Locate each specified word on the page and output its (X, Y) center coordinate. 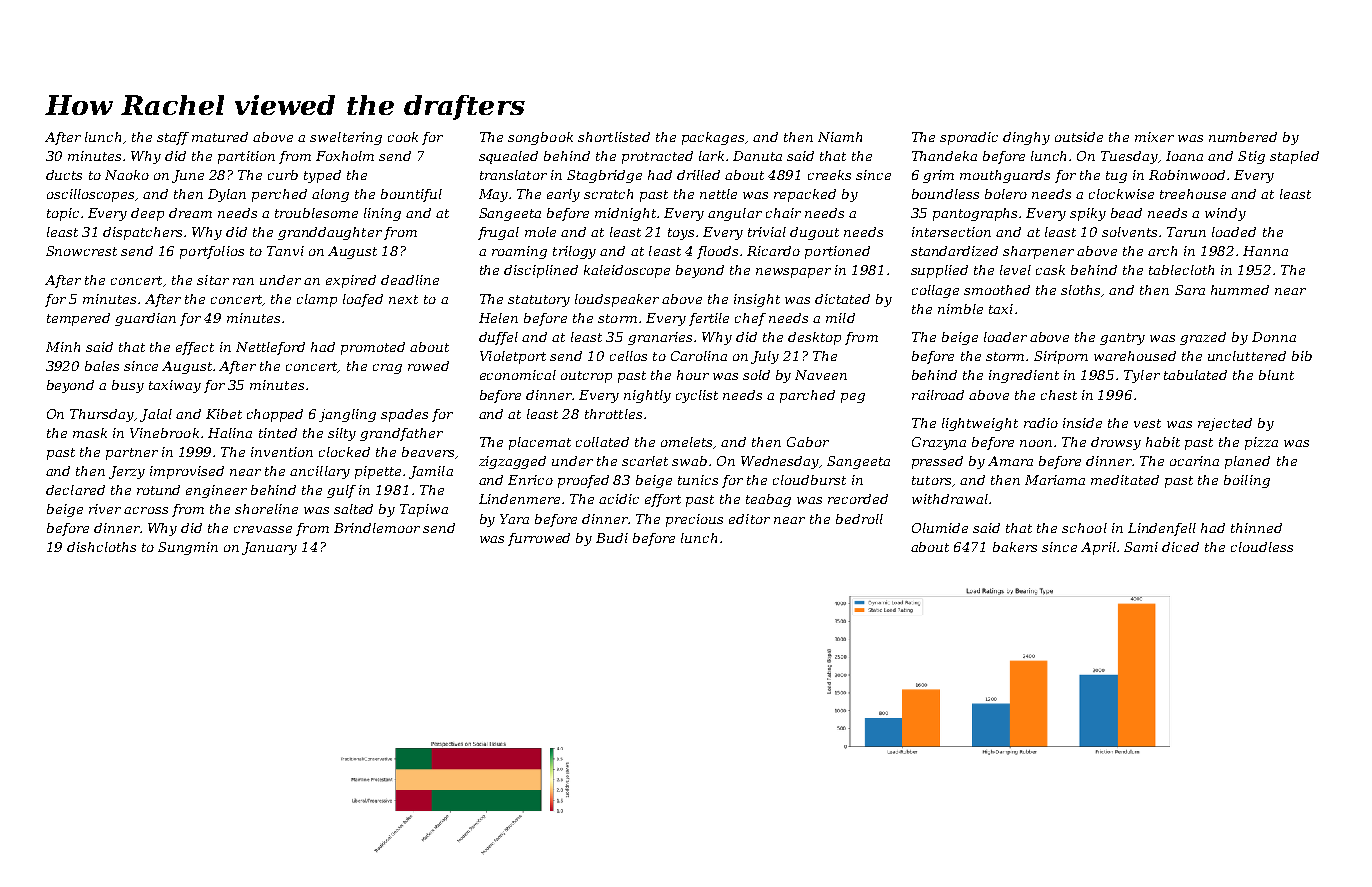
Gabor (808, 442)
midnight (625, 214)
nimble (960, 309)
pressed (937, 462)
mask (90, 433)
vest (1147, 423)
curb (283, 175)
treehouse (1193, 194)
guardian (145, 319)
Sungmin (188, 548)
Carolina (699, 356)
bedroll (859, 519)
